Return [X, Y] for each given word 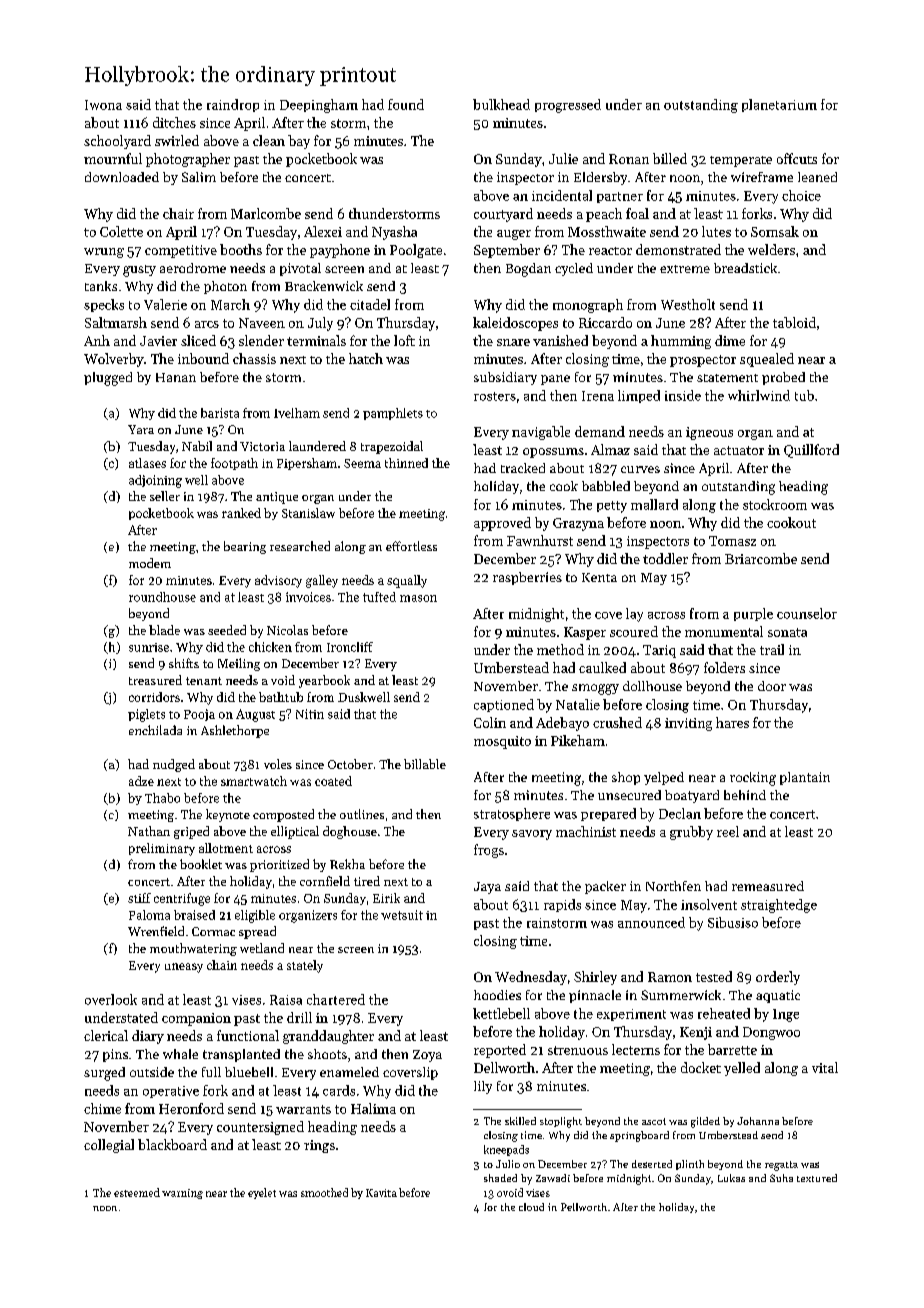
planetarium [779, 105]
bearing [245, 547]
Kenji [696, 1033]
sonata [787, 632]
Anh [97, 340]
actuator [739, 450]
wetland [262, 948]
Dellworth [504, 1067]
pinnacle [595, 996]
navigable [541, 433]
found [406, 104]
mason [418, 598]
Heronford [191, 1108]
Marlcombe [266, 213]
